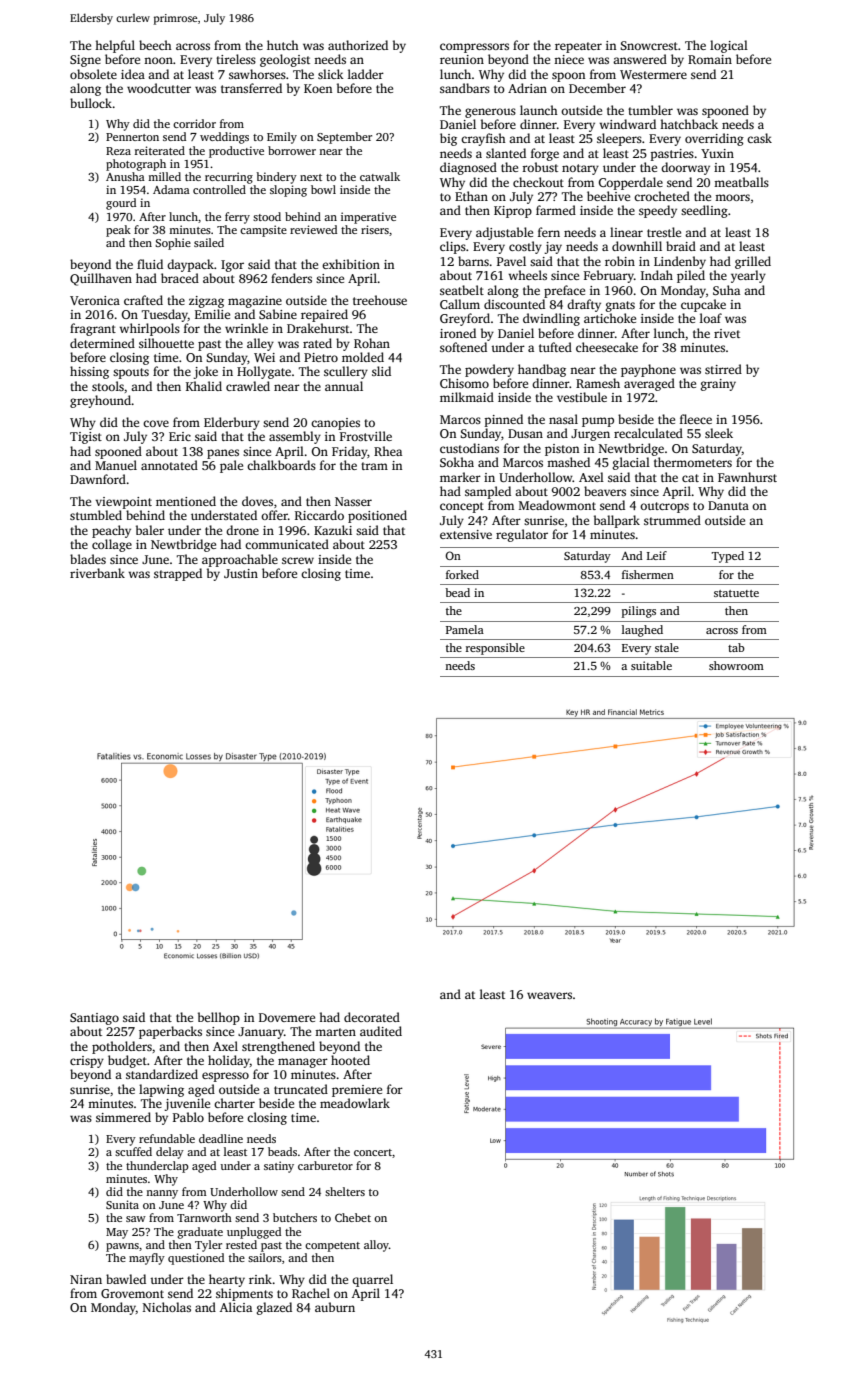  I want to click on Signe, so click(85, 61).
